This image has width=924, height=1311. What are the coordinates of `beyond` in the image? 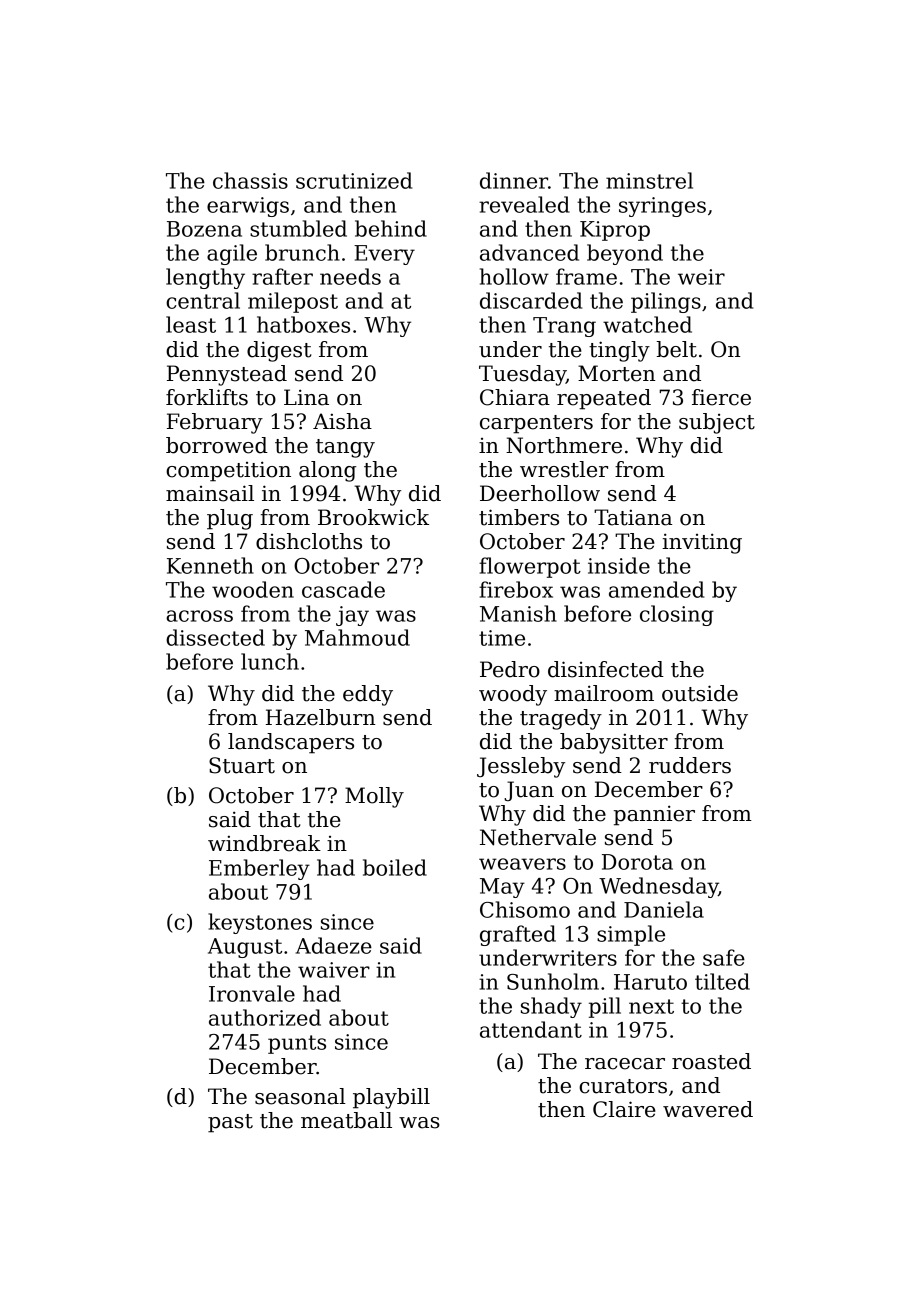 It's located at (625, 254).
